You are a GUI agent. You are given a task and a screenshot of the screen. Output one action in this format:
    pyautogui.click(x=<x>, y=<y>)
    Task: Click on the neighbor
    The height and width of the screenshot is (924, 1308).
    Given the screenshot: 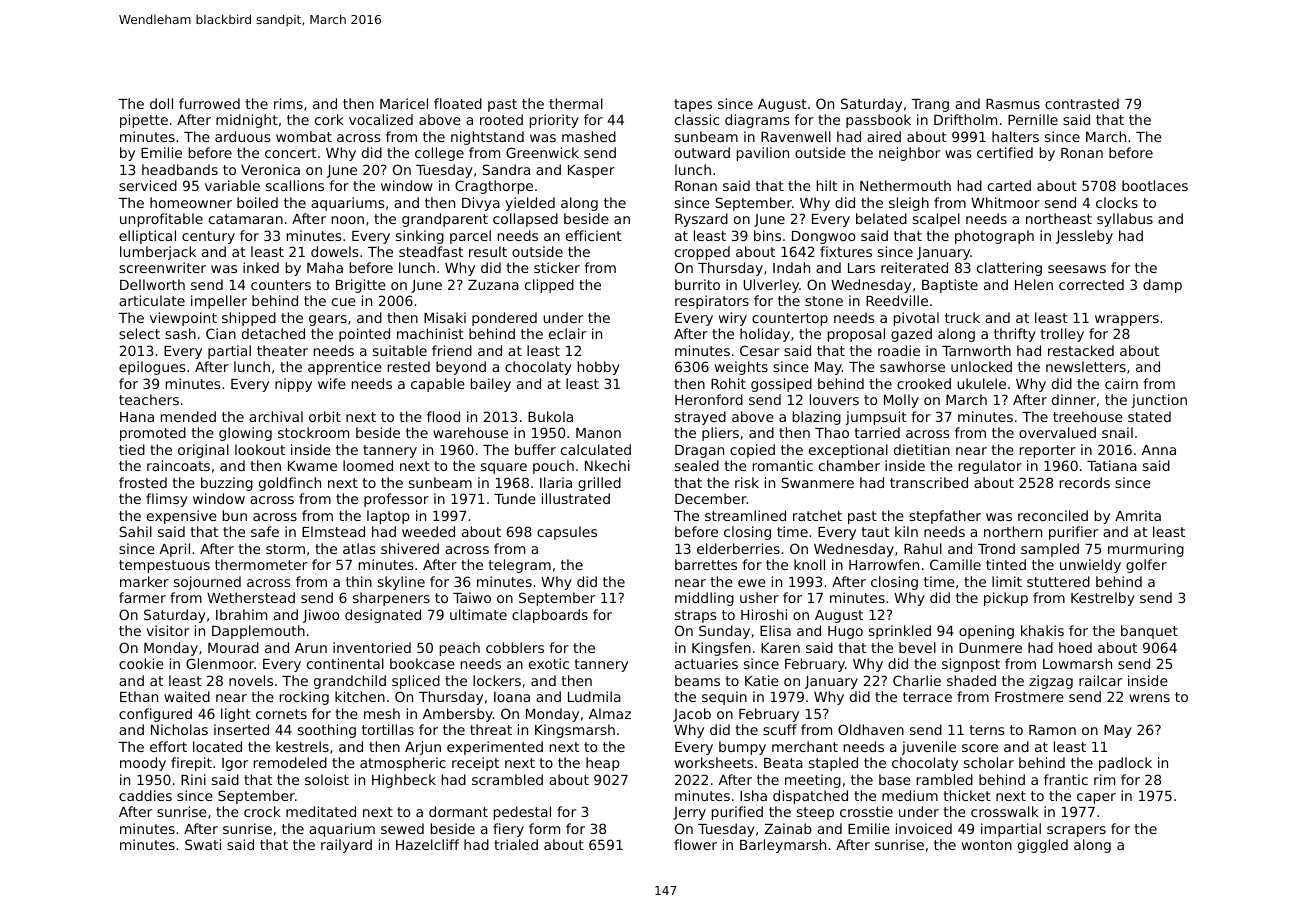 What is the action you would take?
    pyautogui.click(x=909, y=154)
